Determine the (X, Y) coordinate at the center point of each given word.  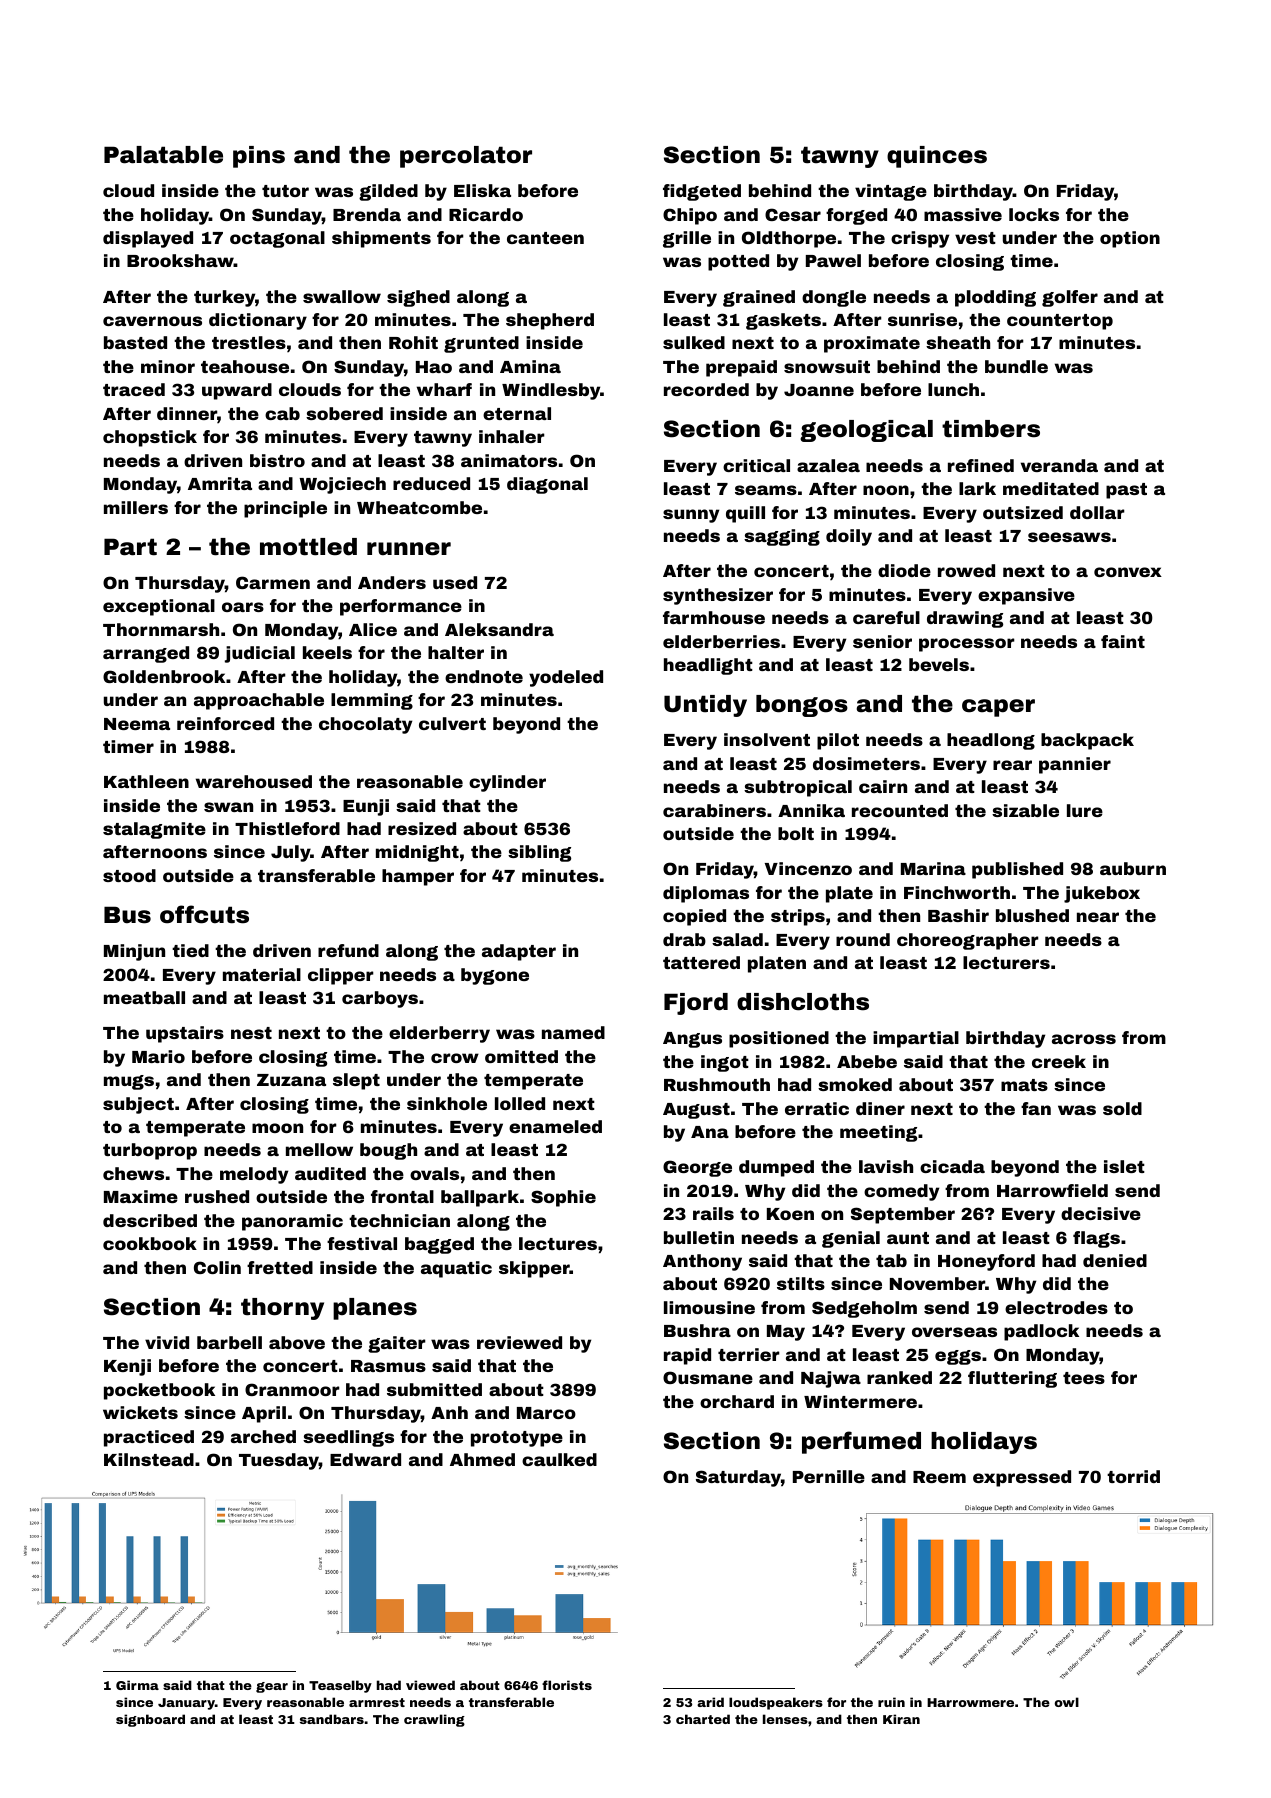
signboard (150, 1720)
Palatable (163, 155)
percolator (466, 157)
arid (710, 1702)
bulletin (699, 1237)
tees (1084, 1378)
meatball (144, 997)
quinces (937, 157)
